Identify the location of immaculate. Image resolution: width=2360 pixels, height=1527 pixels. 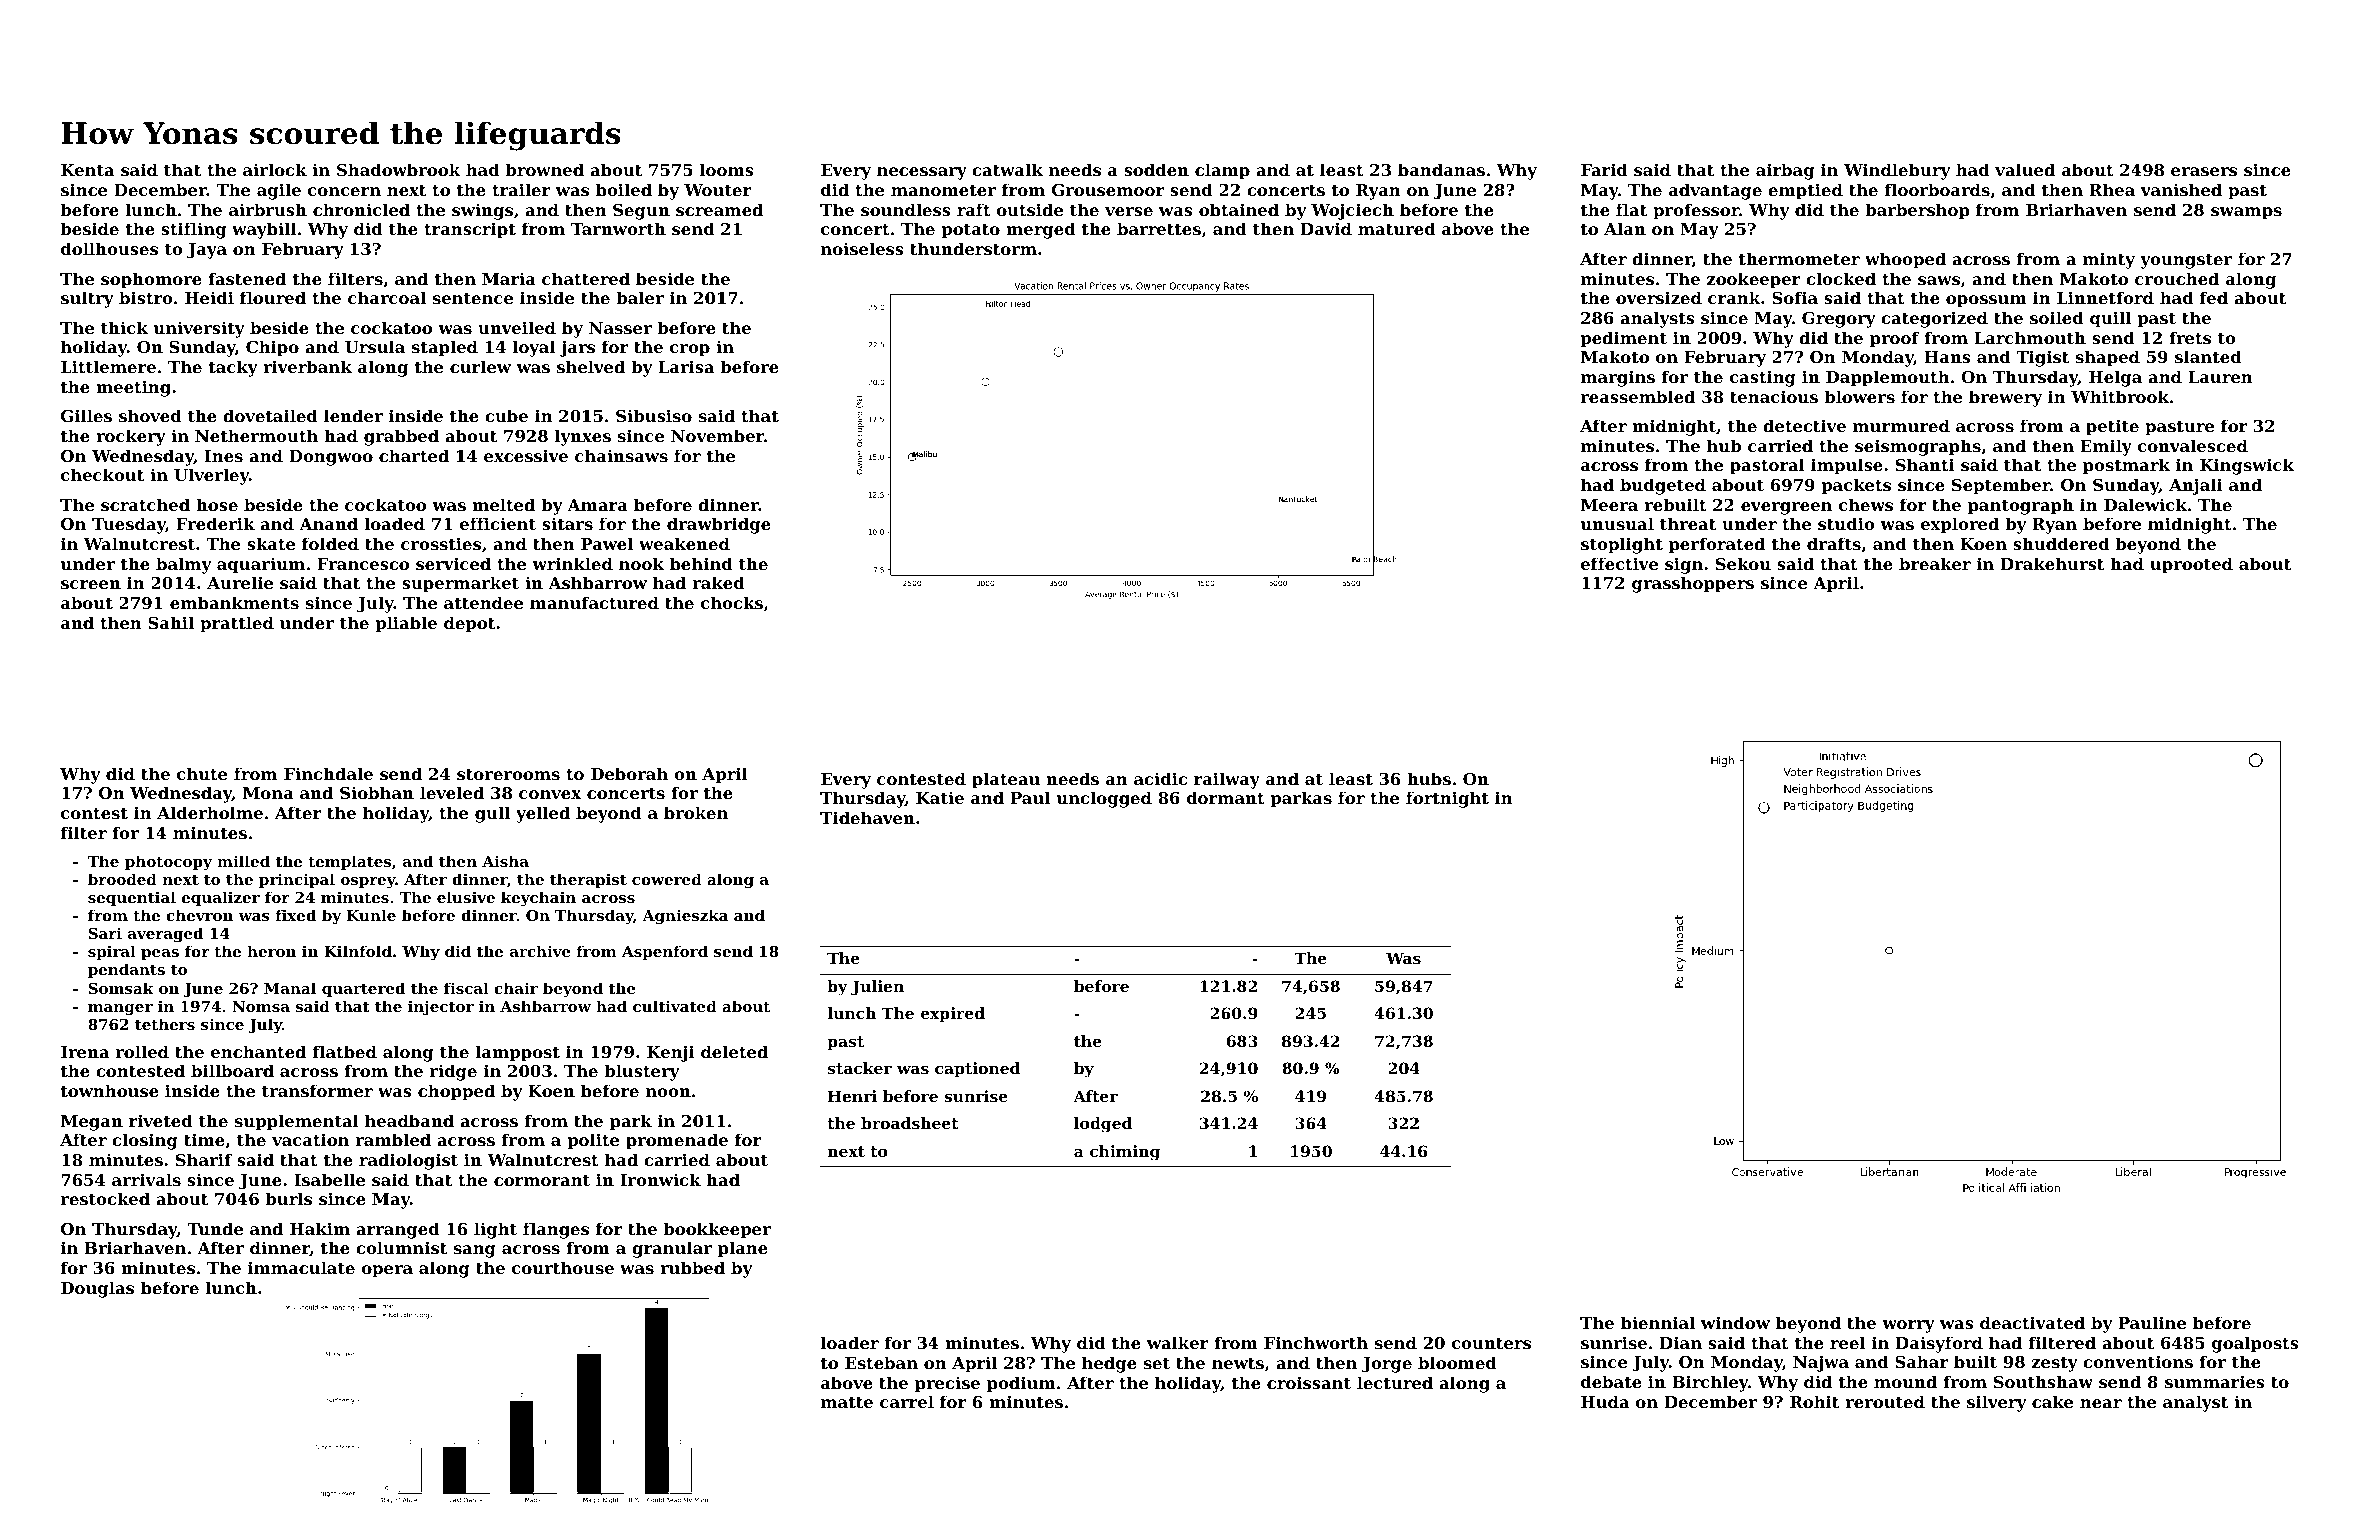
(301, 1267).
